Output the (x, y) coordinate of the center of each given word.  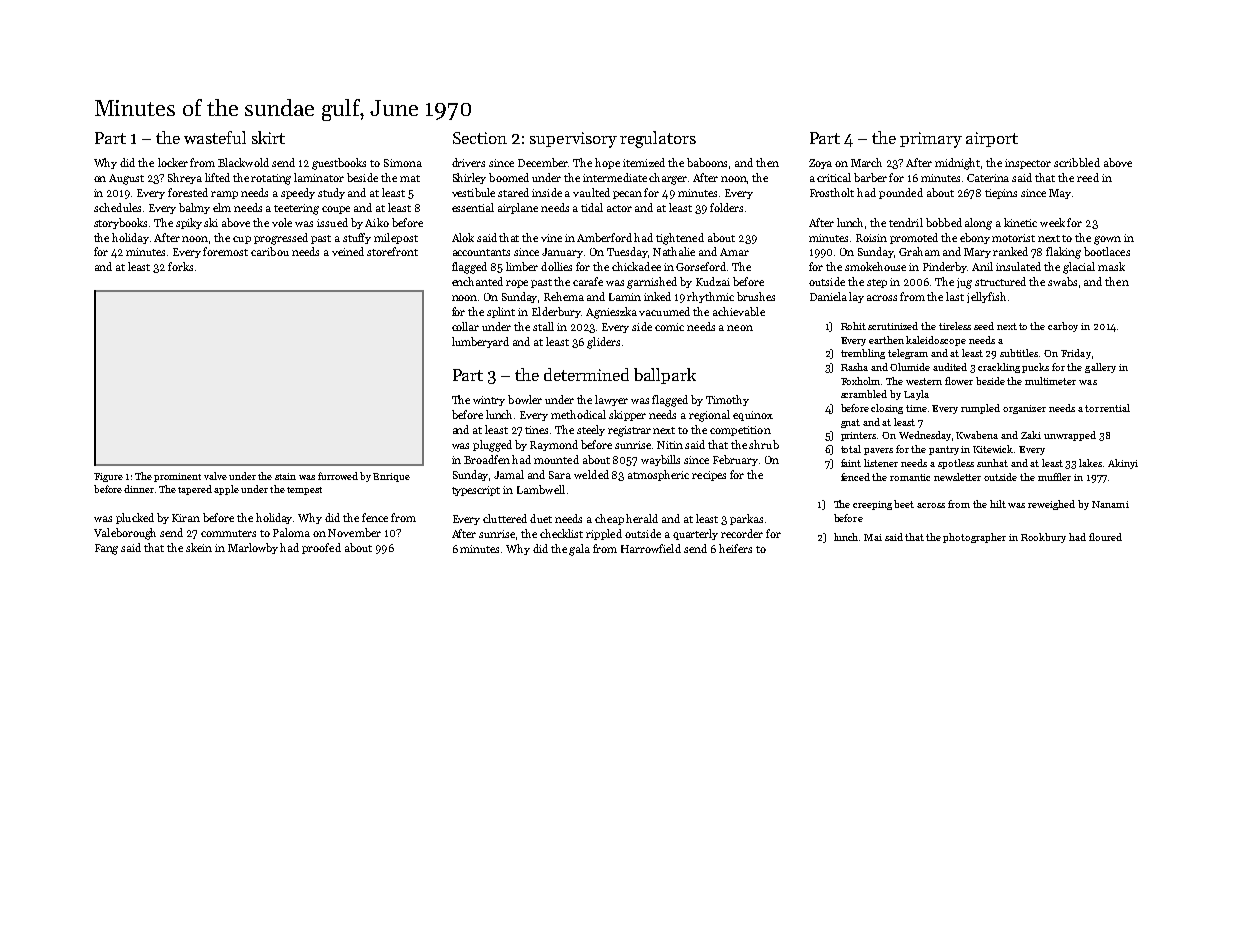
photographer (974, 538)
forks (180, 266)
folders (726, 207)
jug (964, 283)
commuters (228, 533)
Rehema (564, 296)
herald (642, 518)
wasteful (215, 137)
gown (1107, 240)
